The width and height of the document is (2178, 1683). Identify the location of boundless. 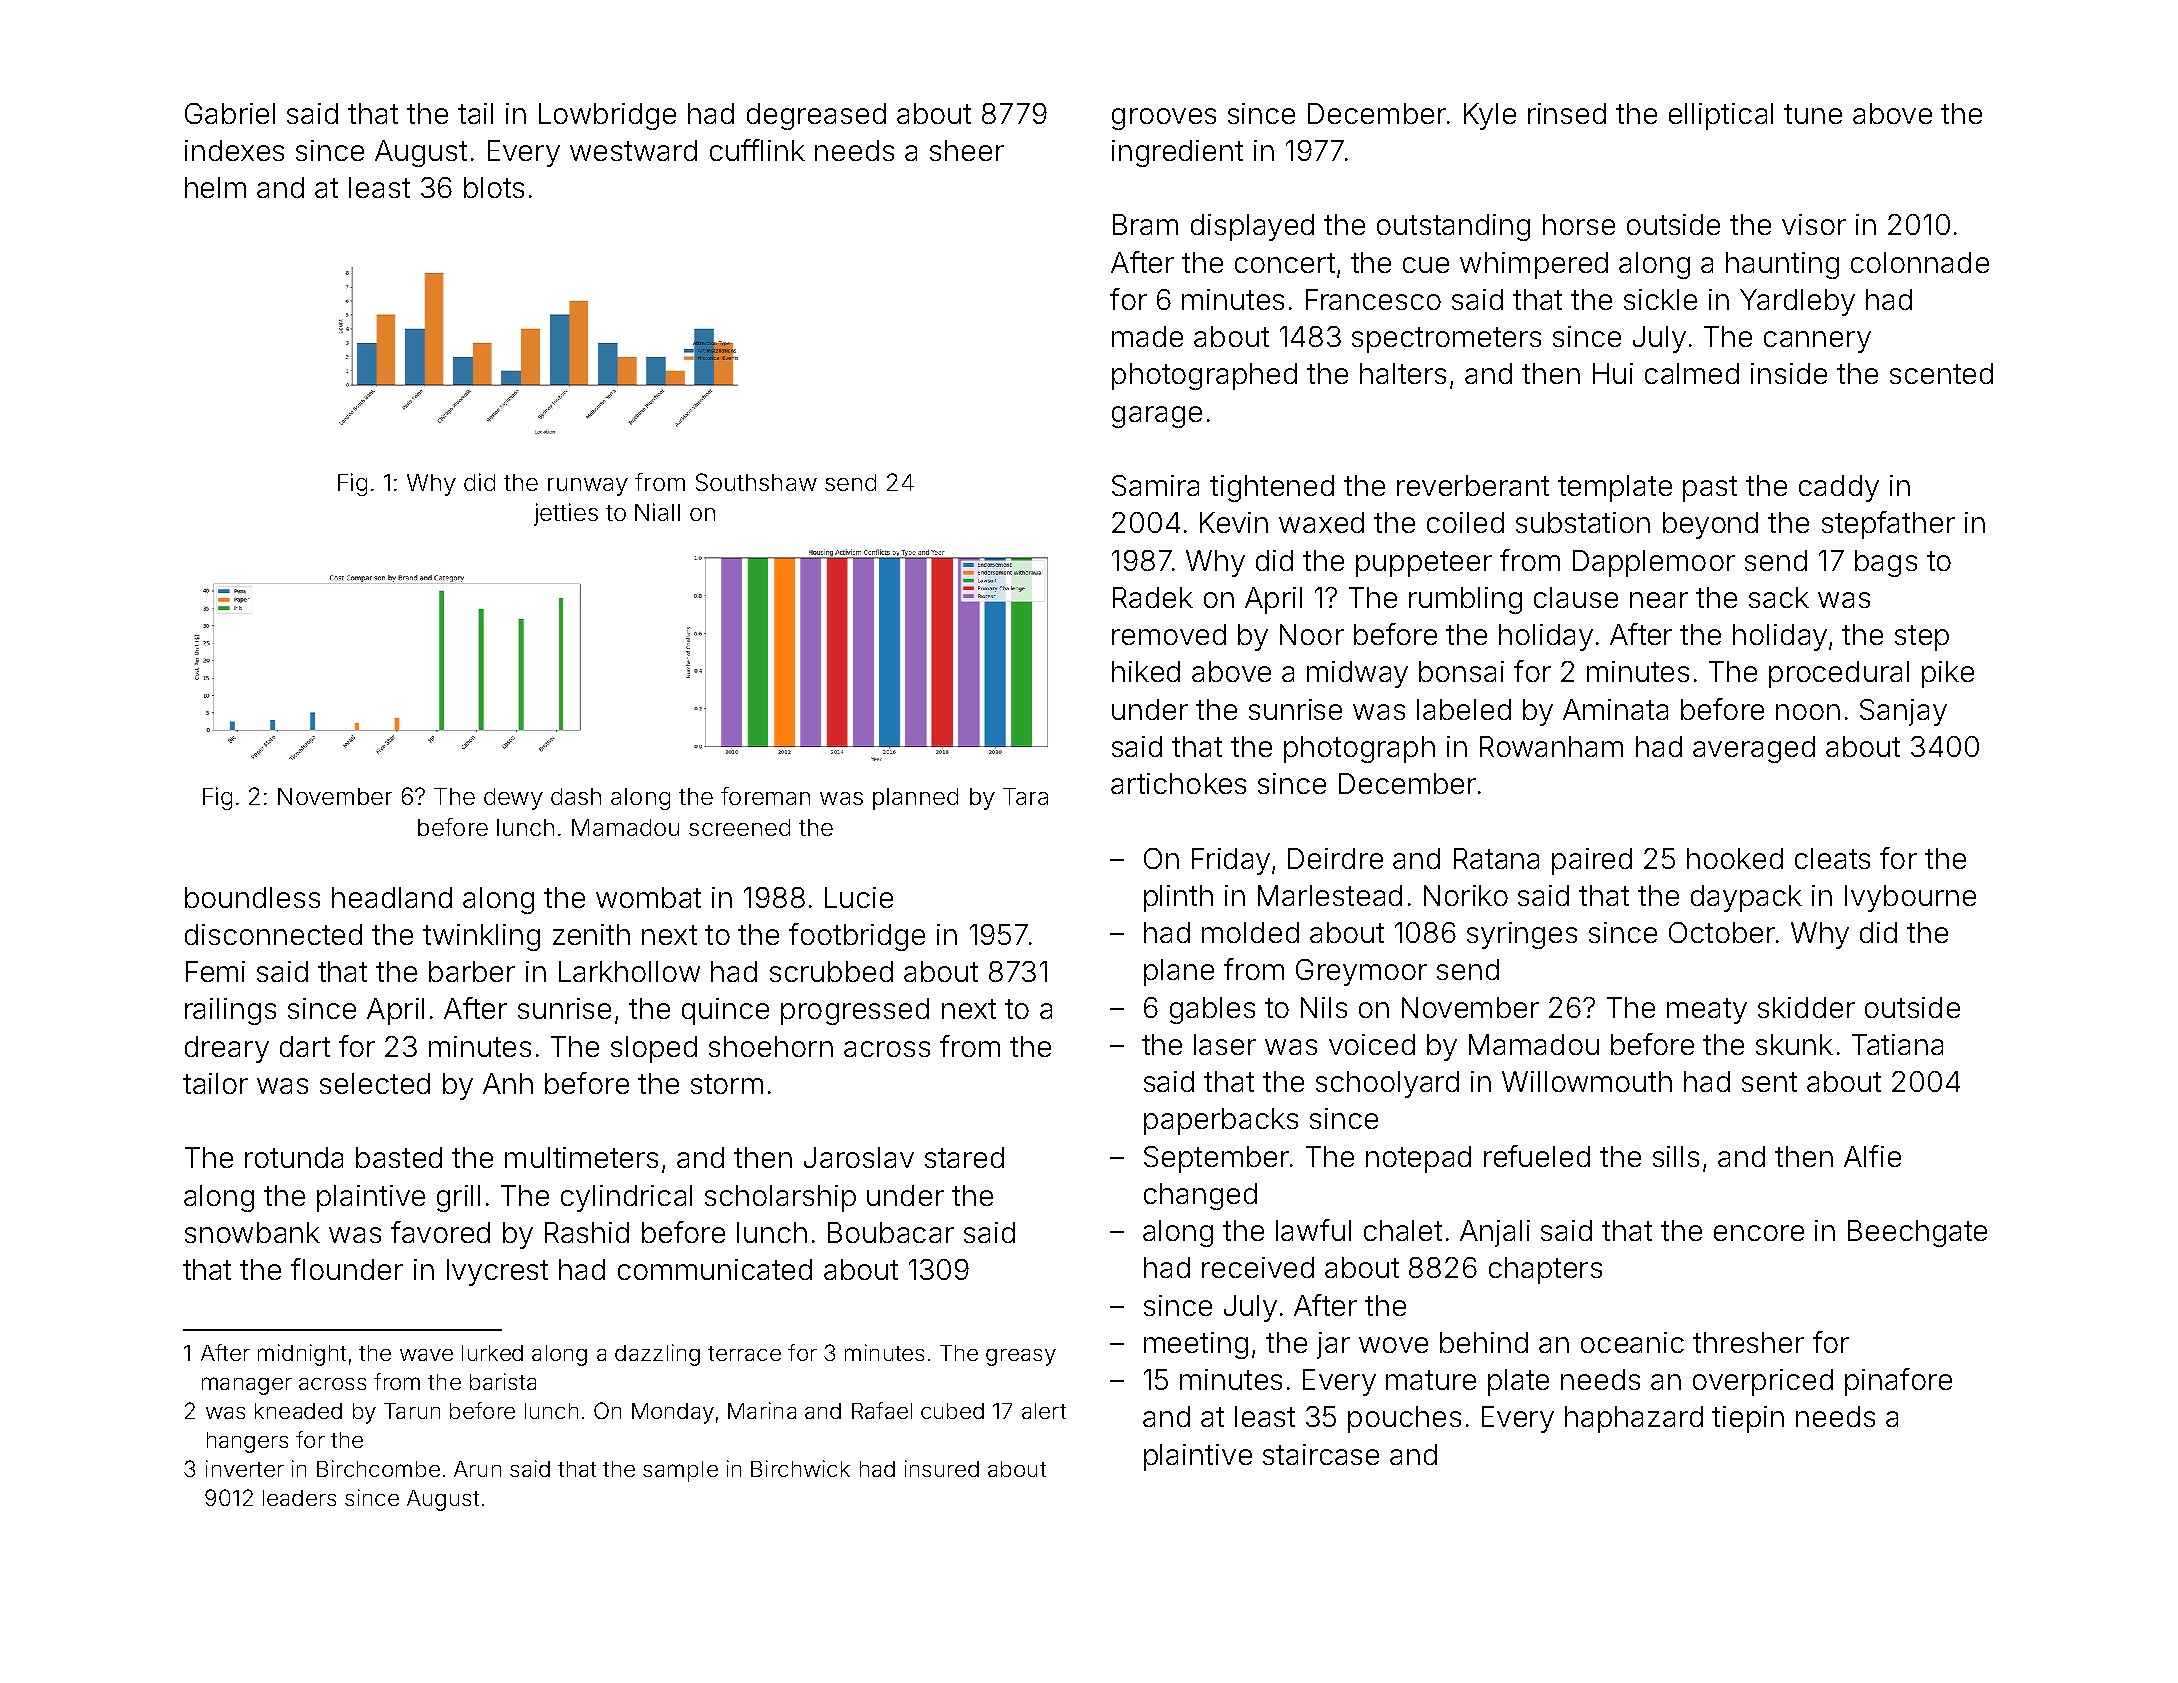
(252, 897).
